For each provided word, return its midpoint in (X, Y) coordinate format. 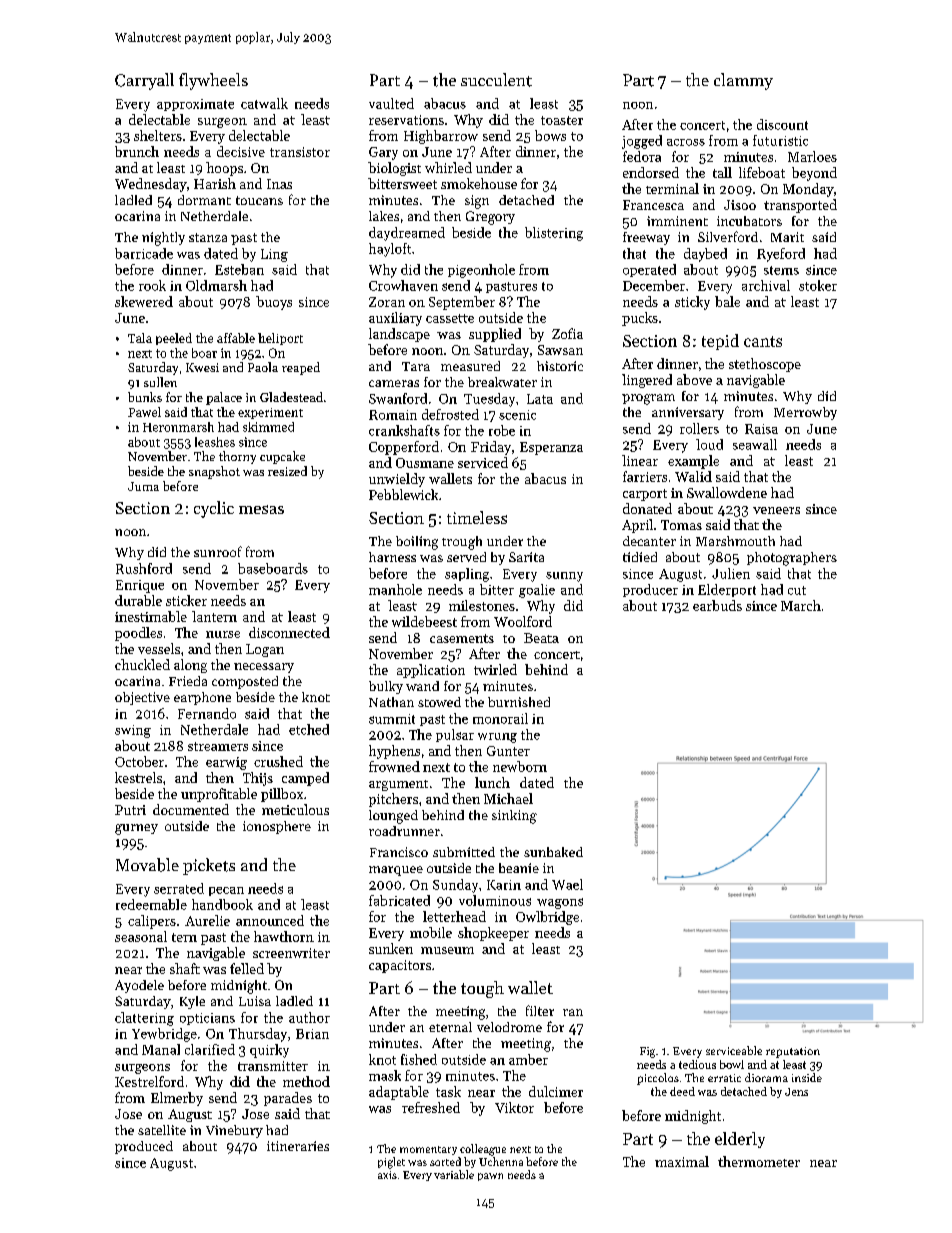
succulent (496, 80)
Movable (147, 865)
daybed (705, 255)
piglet (391, 1163)
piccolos (658, 1079)
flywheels (213, 81)
